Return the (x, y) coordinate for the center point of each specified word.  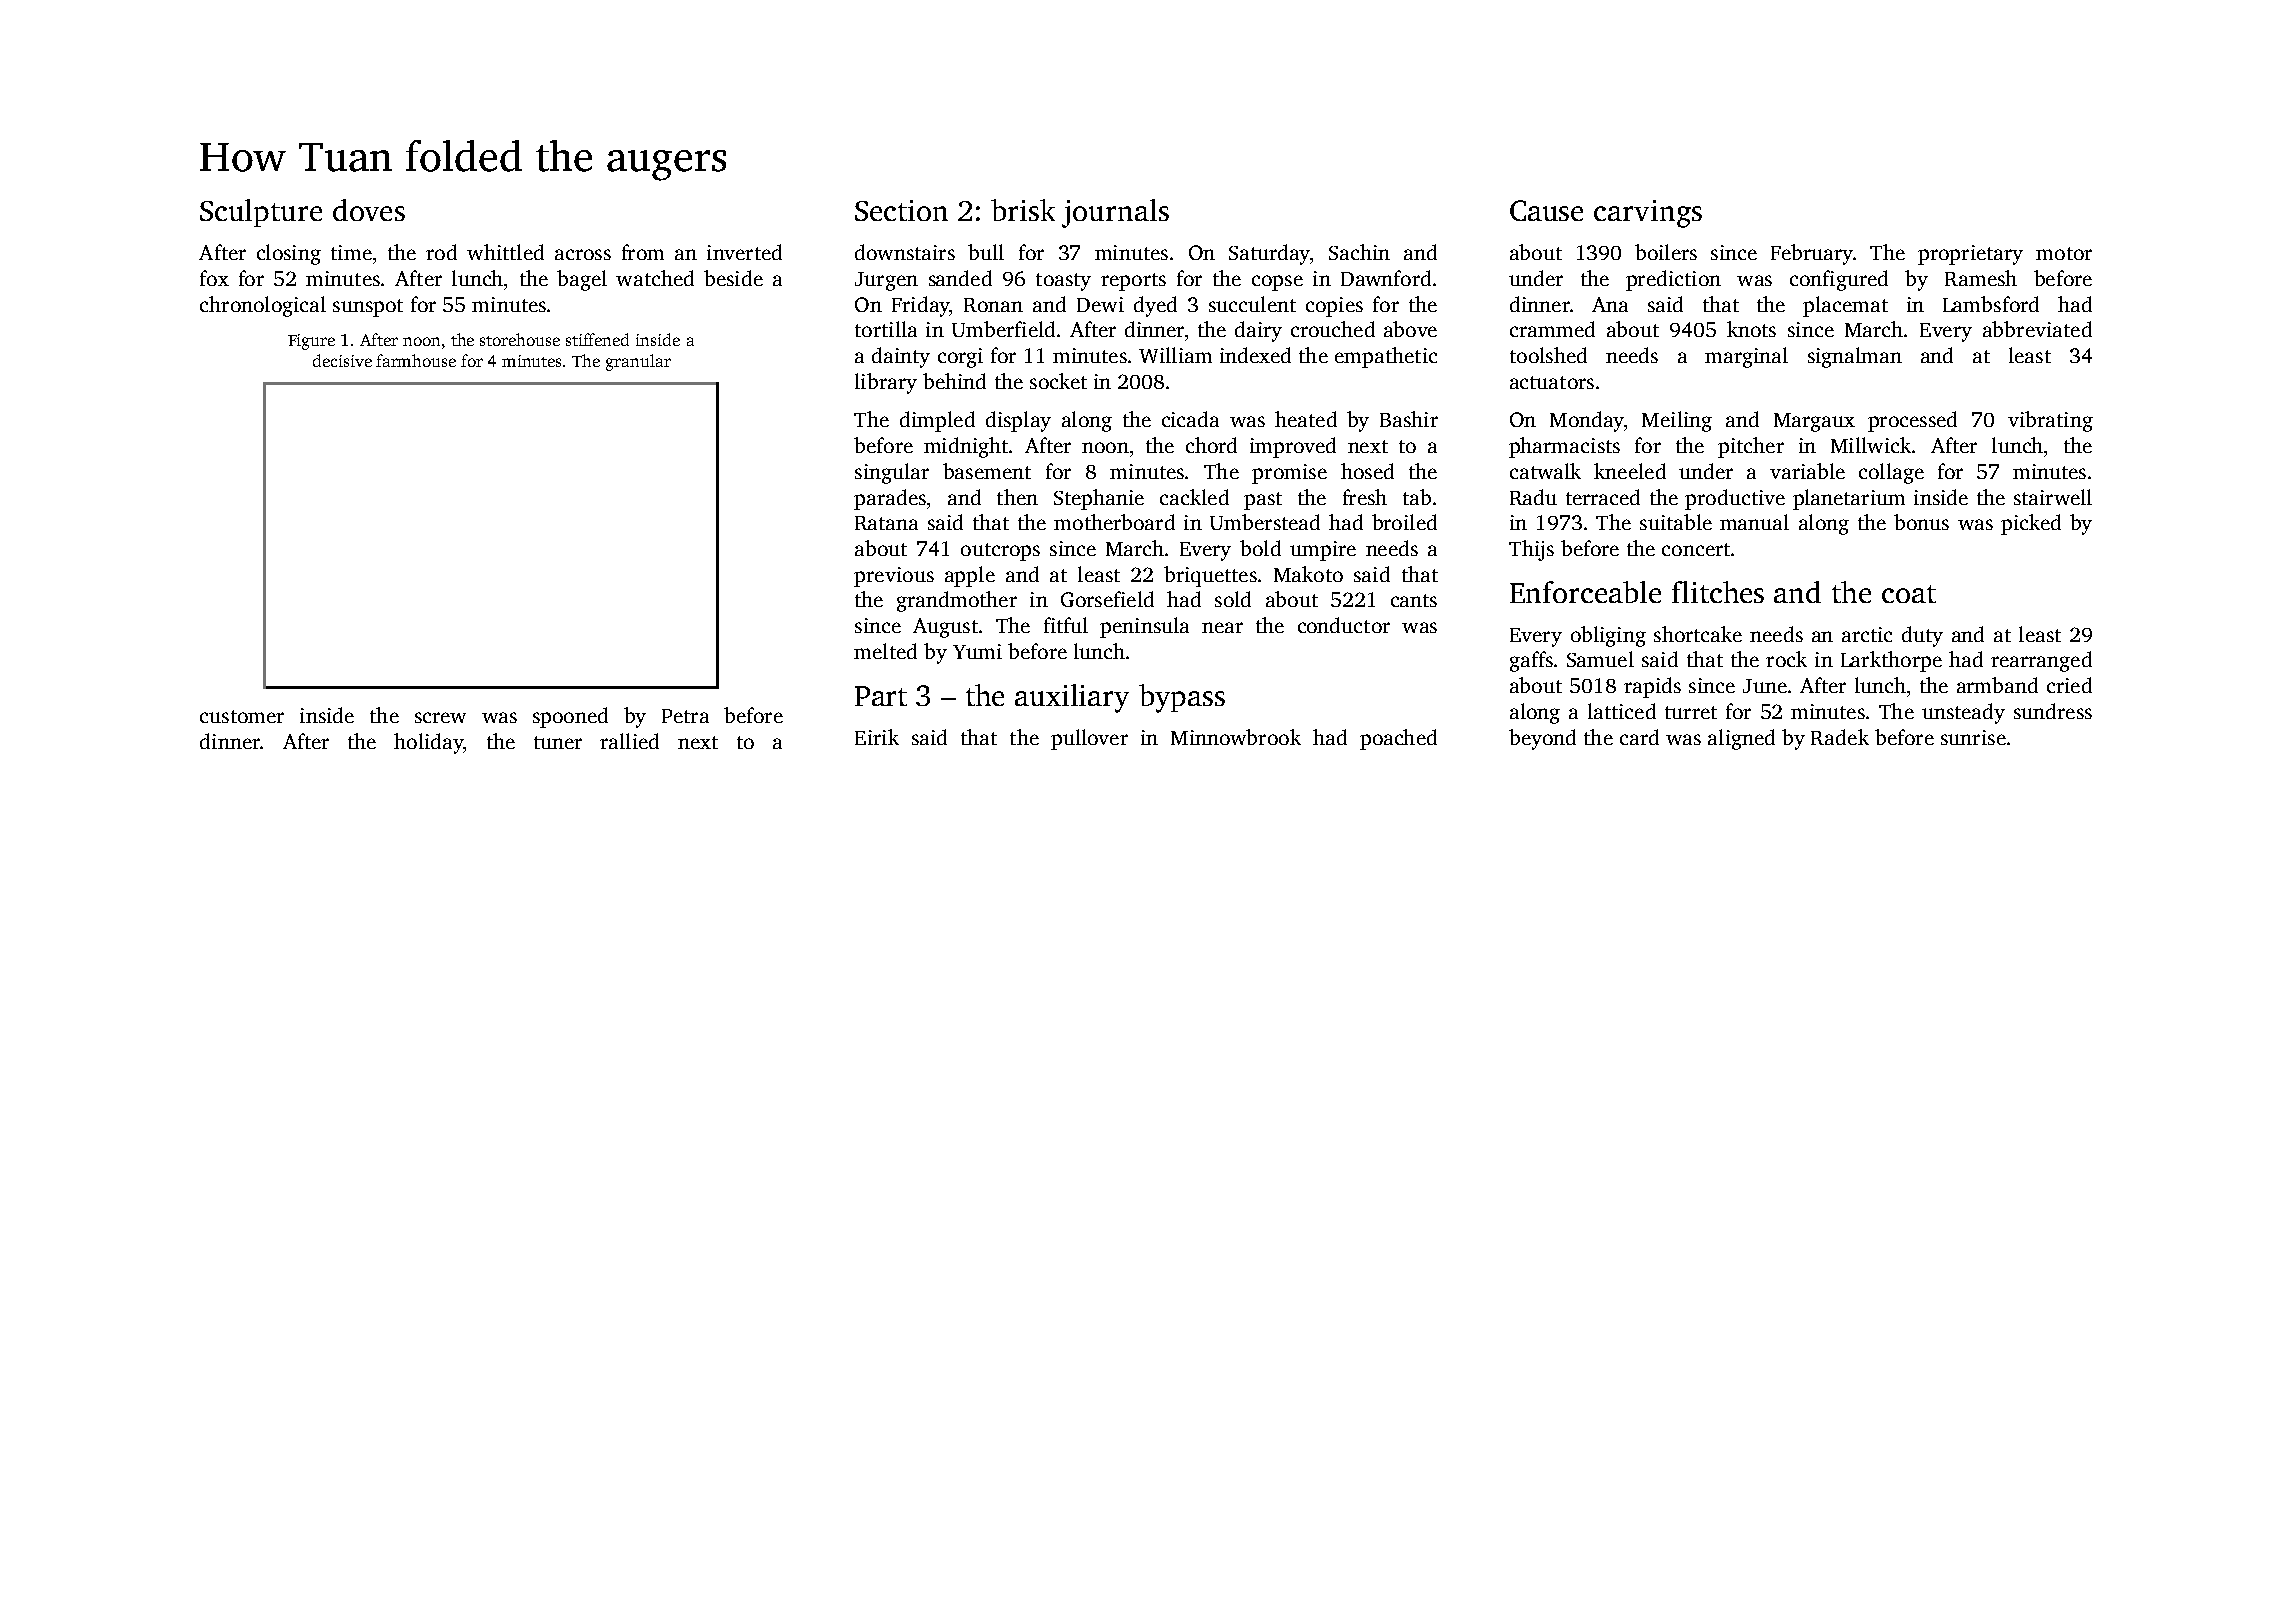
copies (1334, 307)
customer (242, 716)
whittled (505, 252)
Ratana (886, 523)
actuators (1552, 382)
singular (892, 473)
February (1812, 254)
